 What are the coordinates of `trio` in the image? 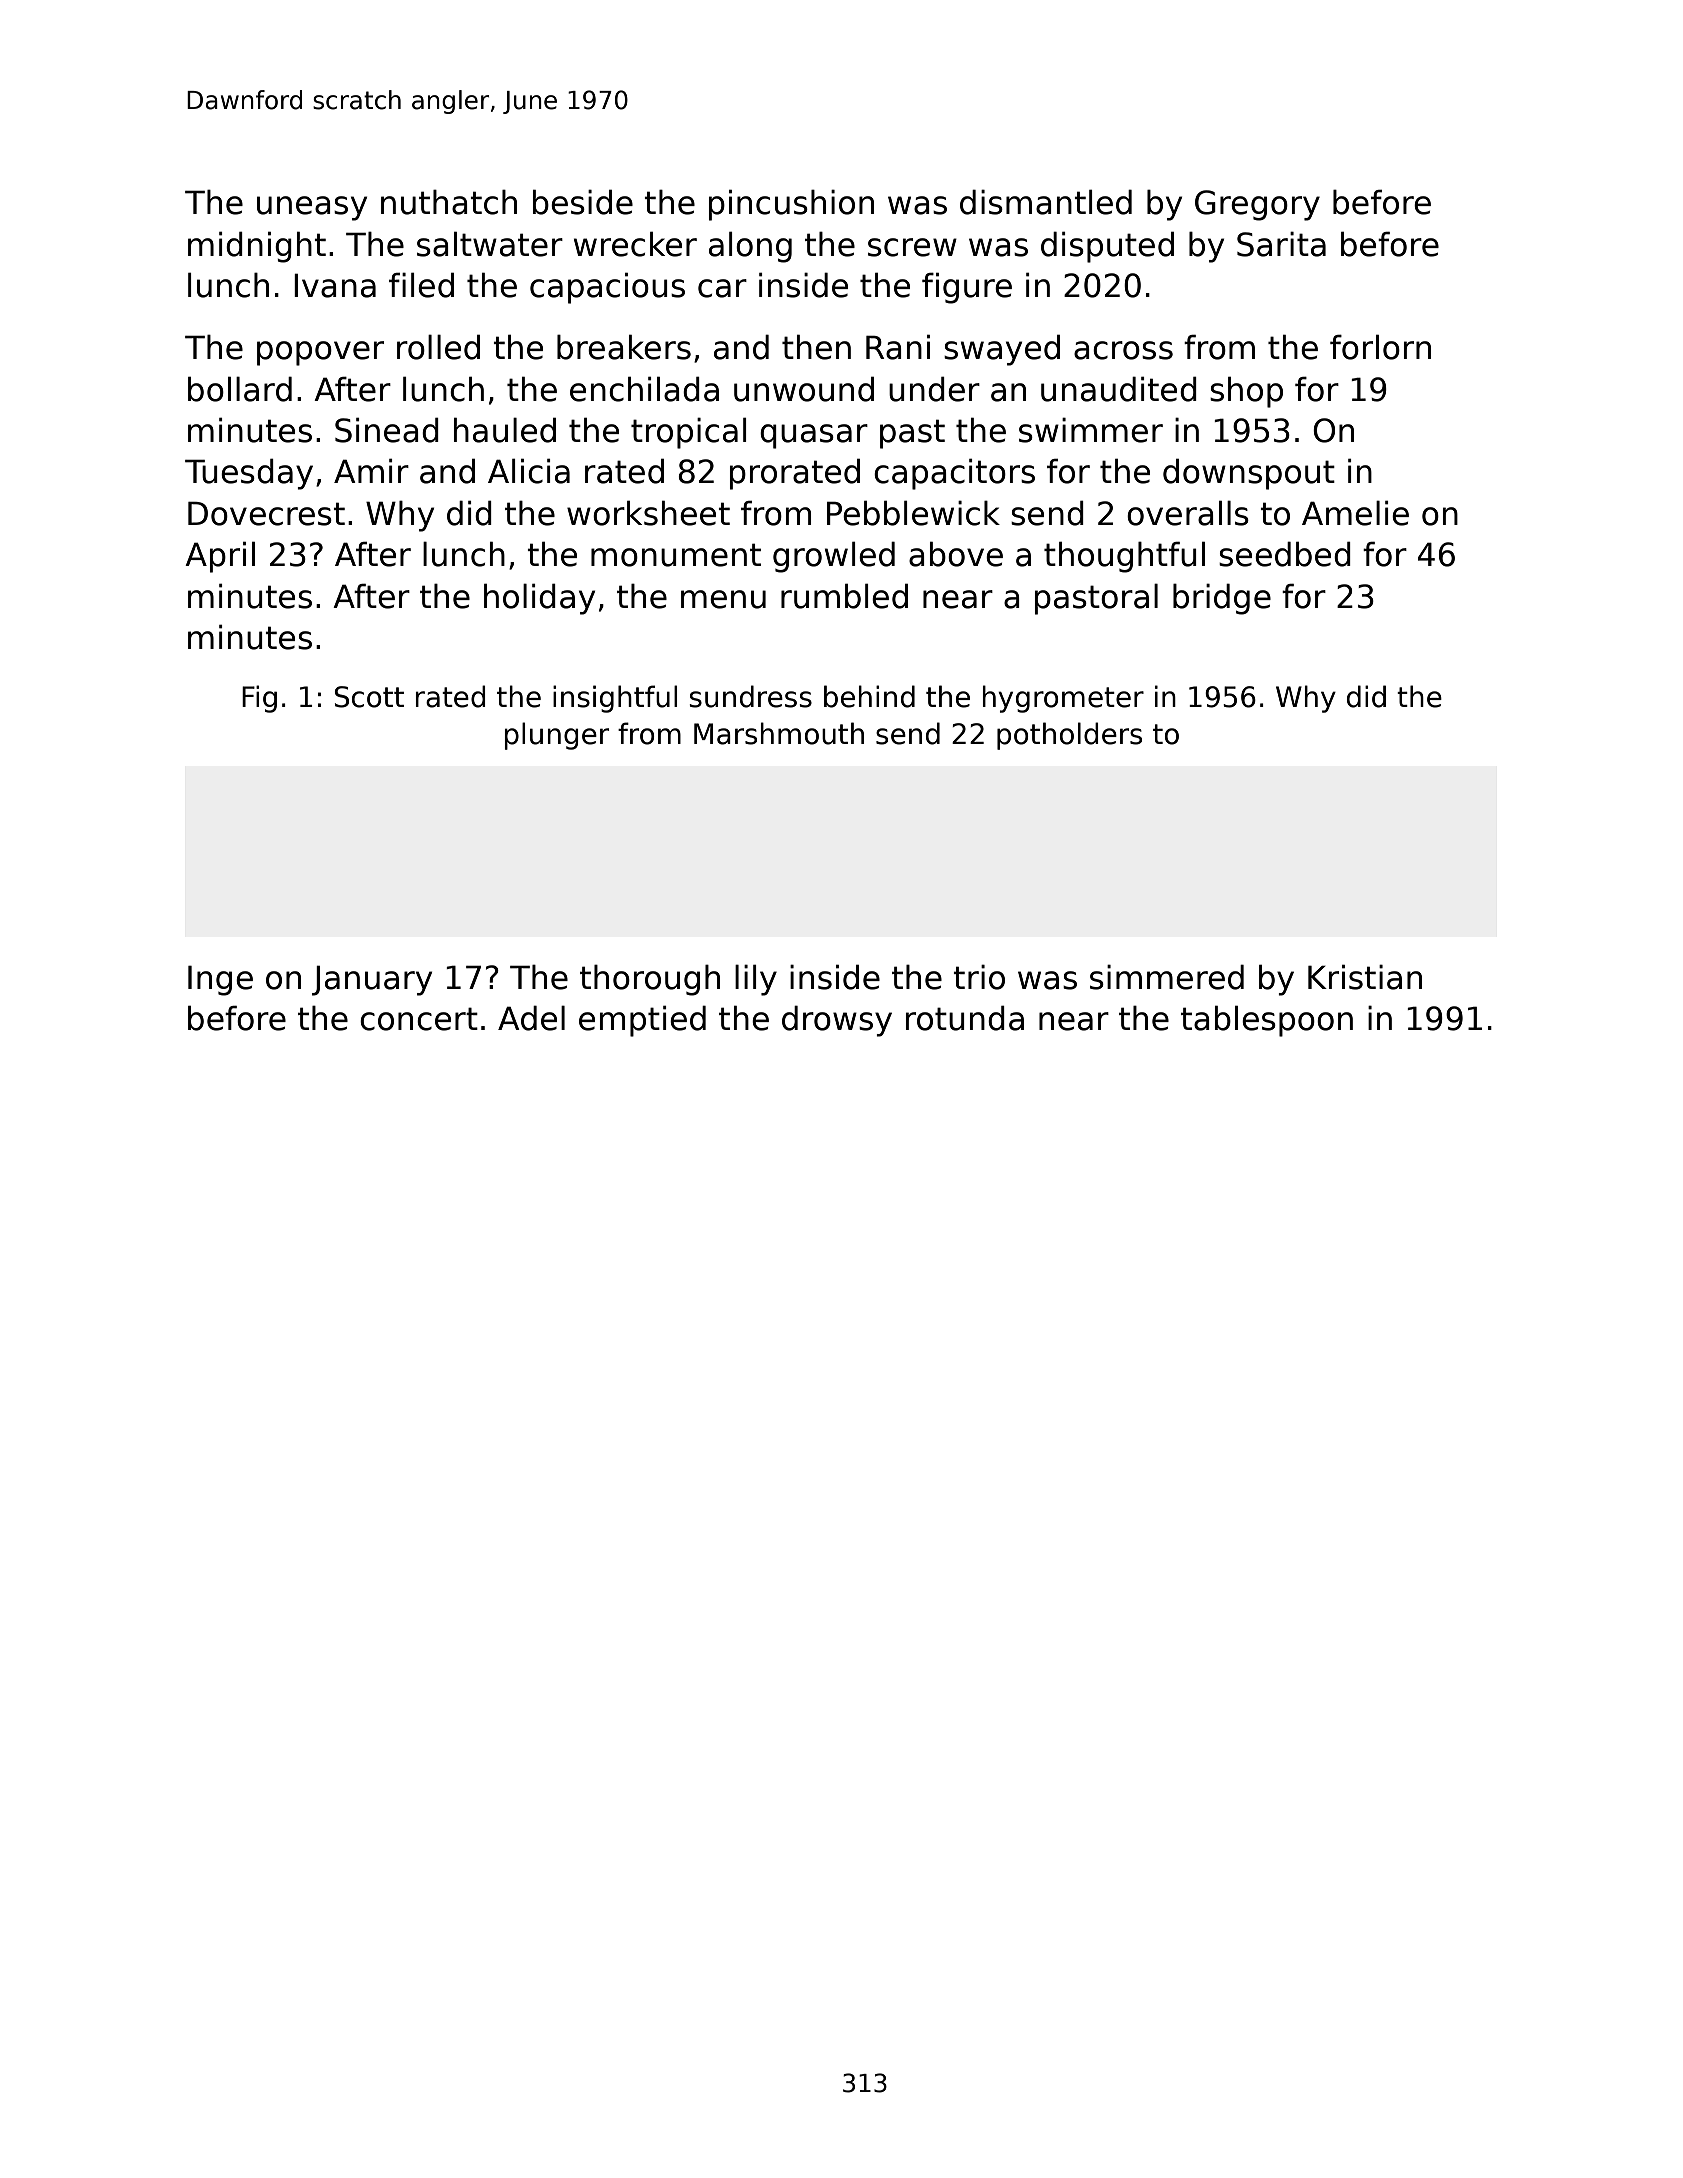 It's located at (979, 977).
